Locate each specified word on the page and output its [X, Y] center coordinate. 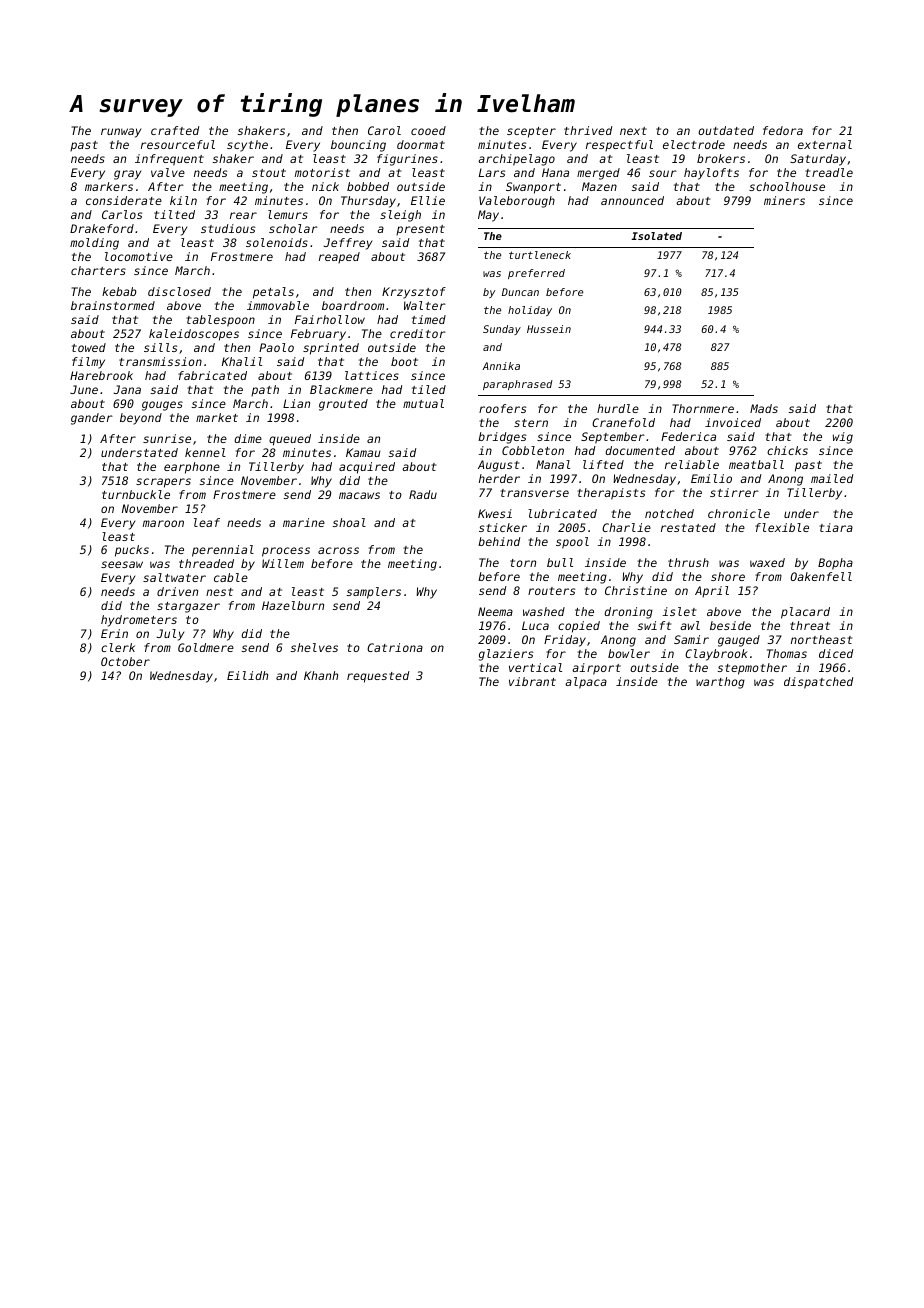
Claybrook [716, 655]
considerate [124, 200]
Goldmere [206, 647]
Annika [501, 366]
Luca [535, 625]
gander [92, 419]
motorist [322, 172]
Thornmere [703, 408]
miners [784, 200]
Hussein [549, 329]
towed [89, 347]
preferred [536, 274]
